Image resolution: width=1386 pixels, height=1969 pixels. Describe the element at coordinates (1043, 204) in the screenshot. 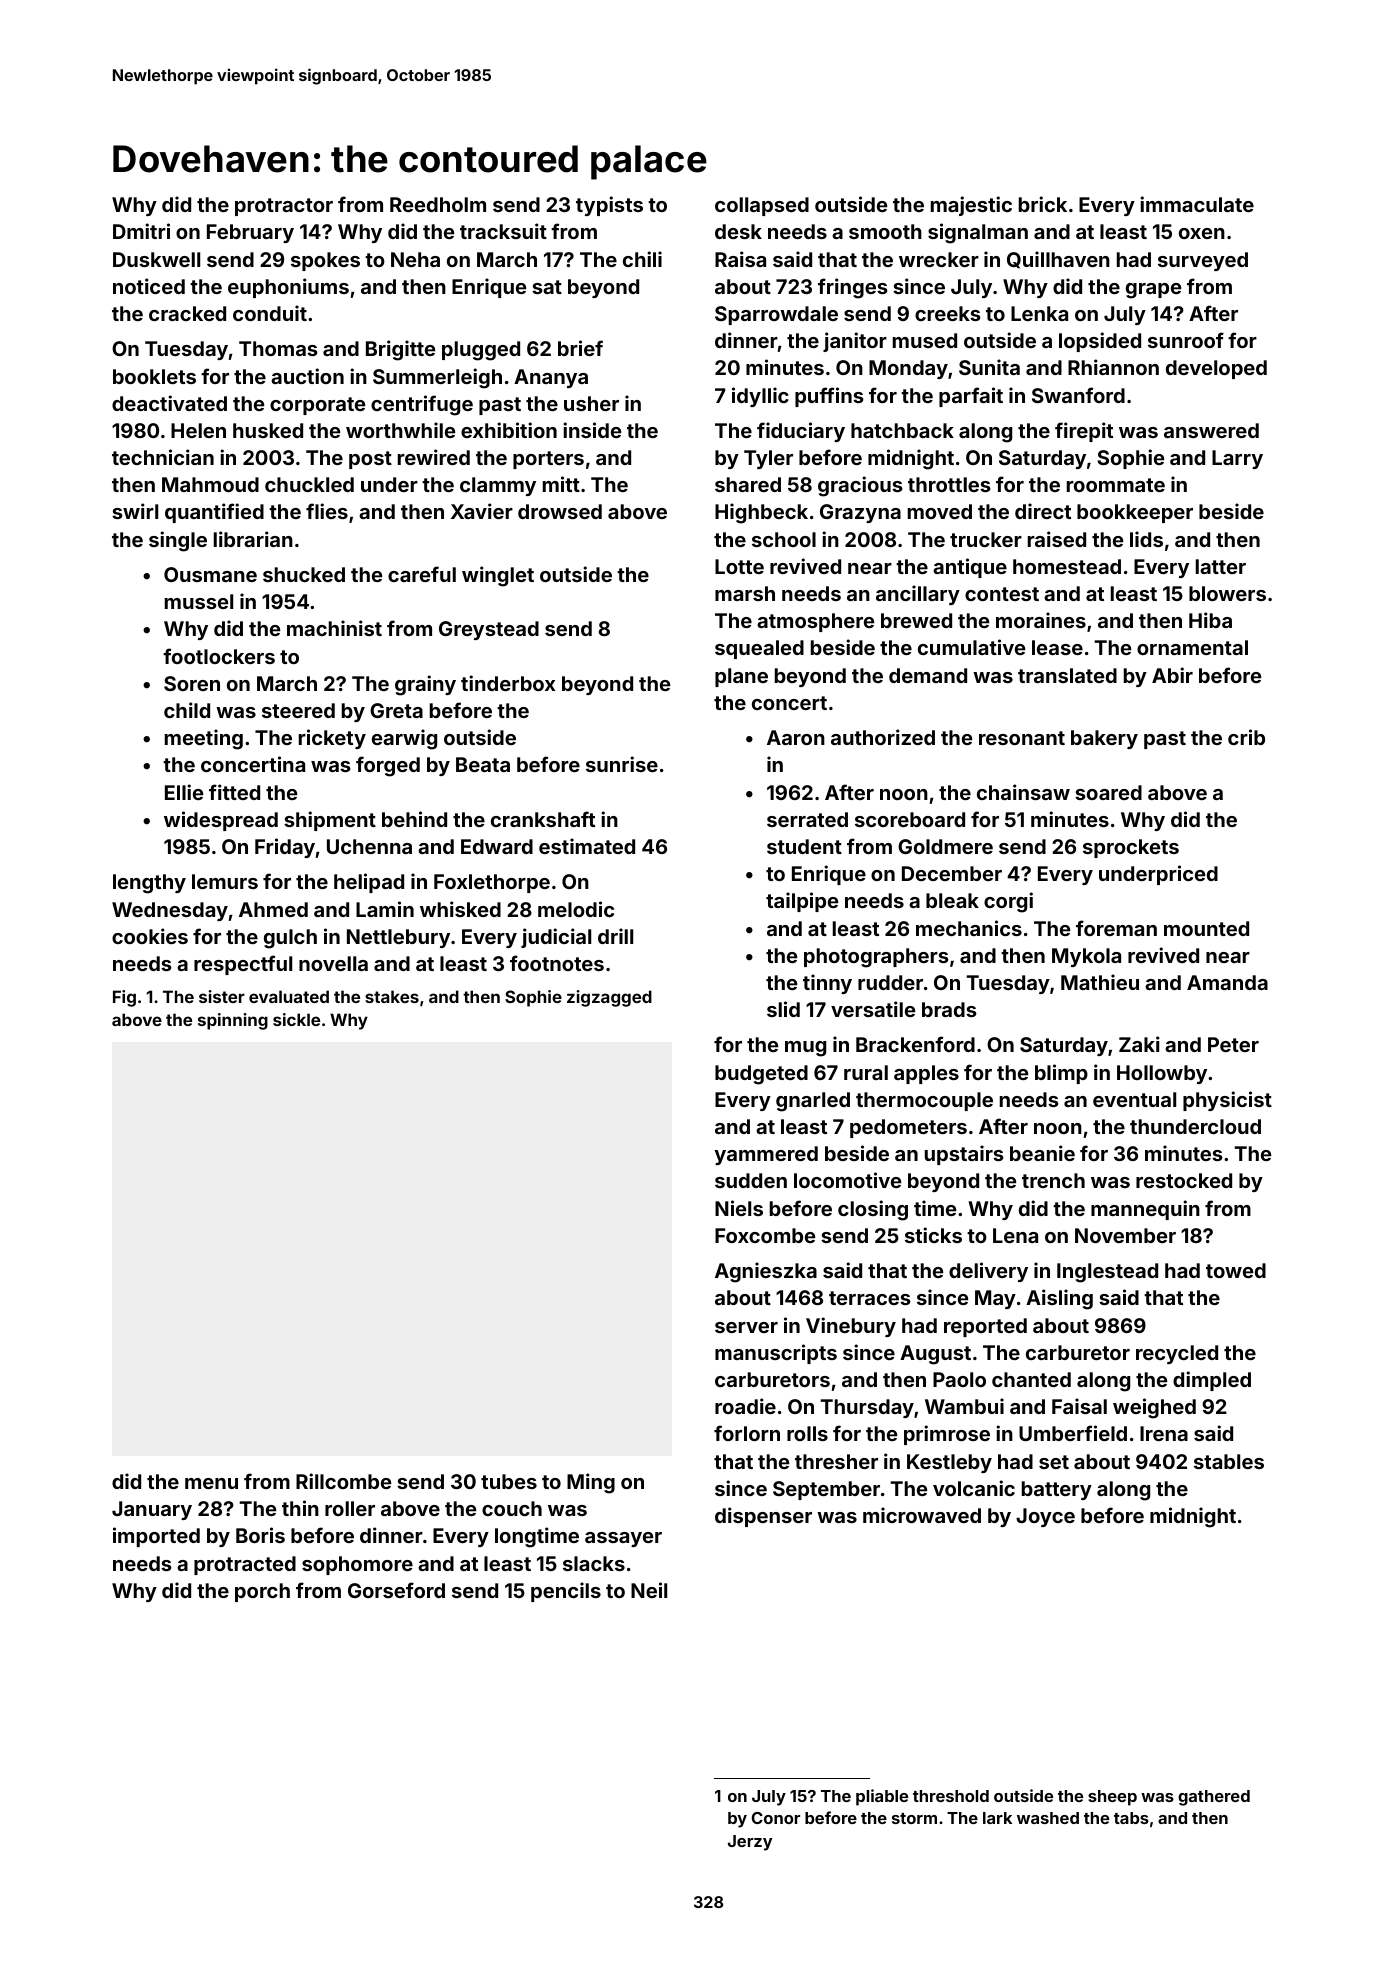

I see `brick` at that location.
